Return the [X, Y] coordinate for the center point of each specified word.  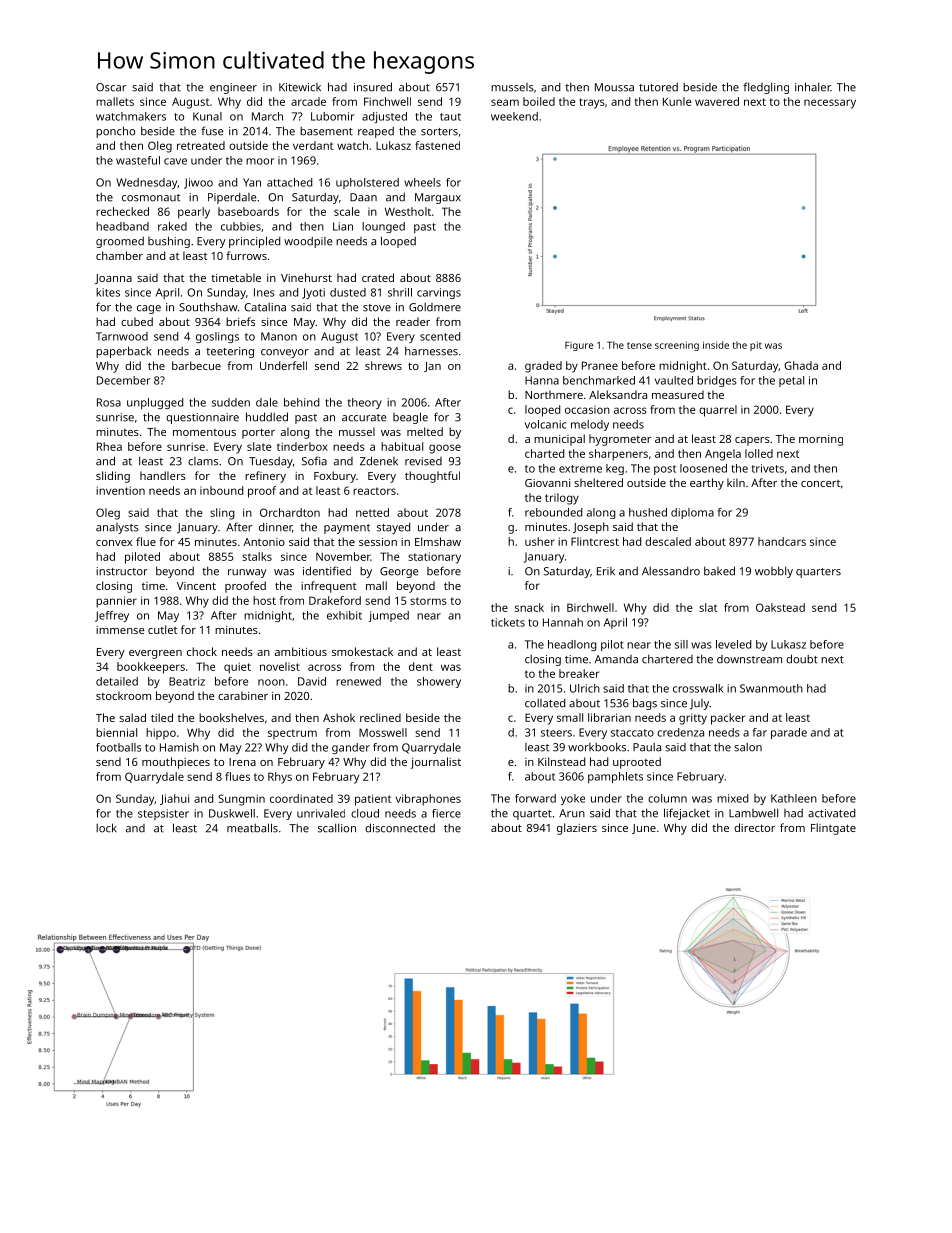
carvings [439, 293]
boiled [539, 101]
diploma [692, 513]
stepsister [163, 814]
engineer [233, 88]
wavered [717, 101]
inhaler [813, 87]
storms [428, 601]
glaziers [577, 829]
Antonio [264, 542]
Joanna [113, 279]
